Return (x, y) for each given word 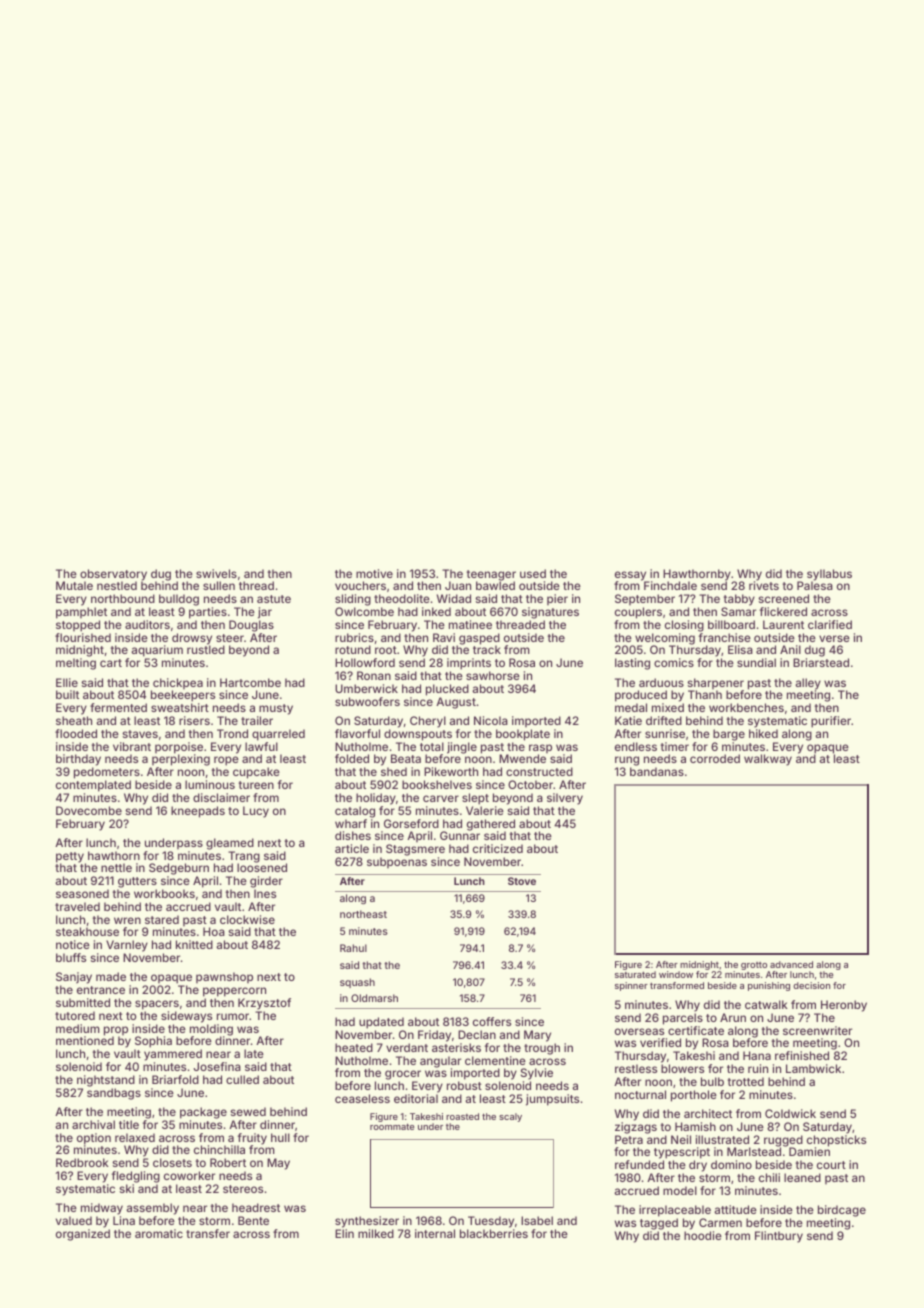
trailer (257, 720)
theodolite (402, 598)
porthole (694, 1096)
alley (808, 684)
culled (242, 1079)
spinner (631, 986)
